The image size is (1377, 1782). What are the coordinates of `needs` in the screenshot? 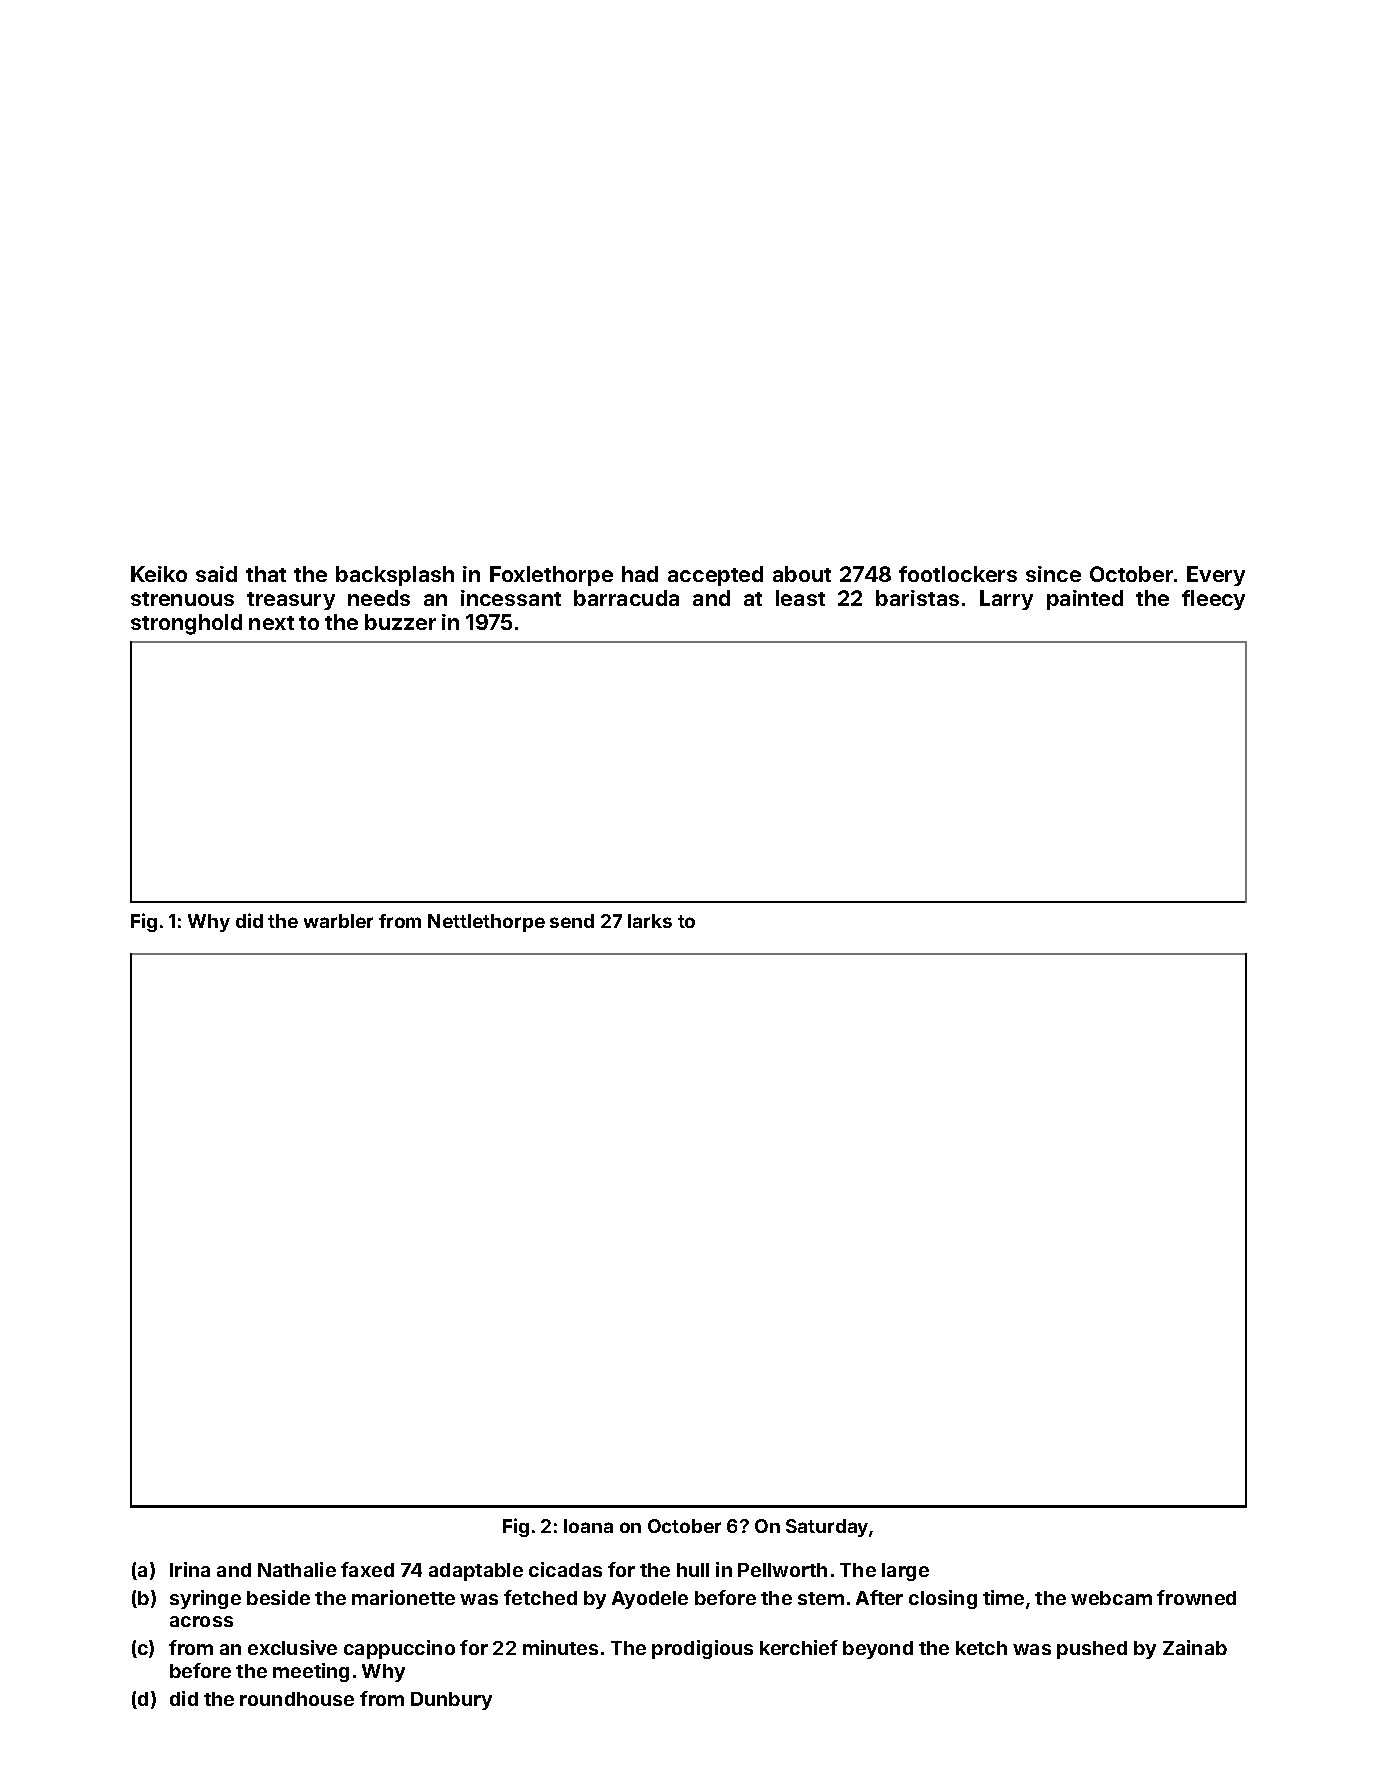 It's located at (379, 598).
